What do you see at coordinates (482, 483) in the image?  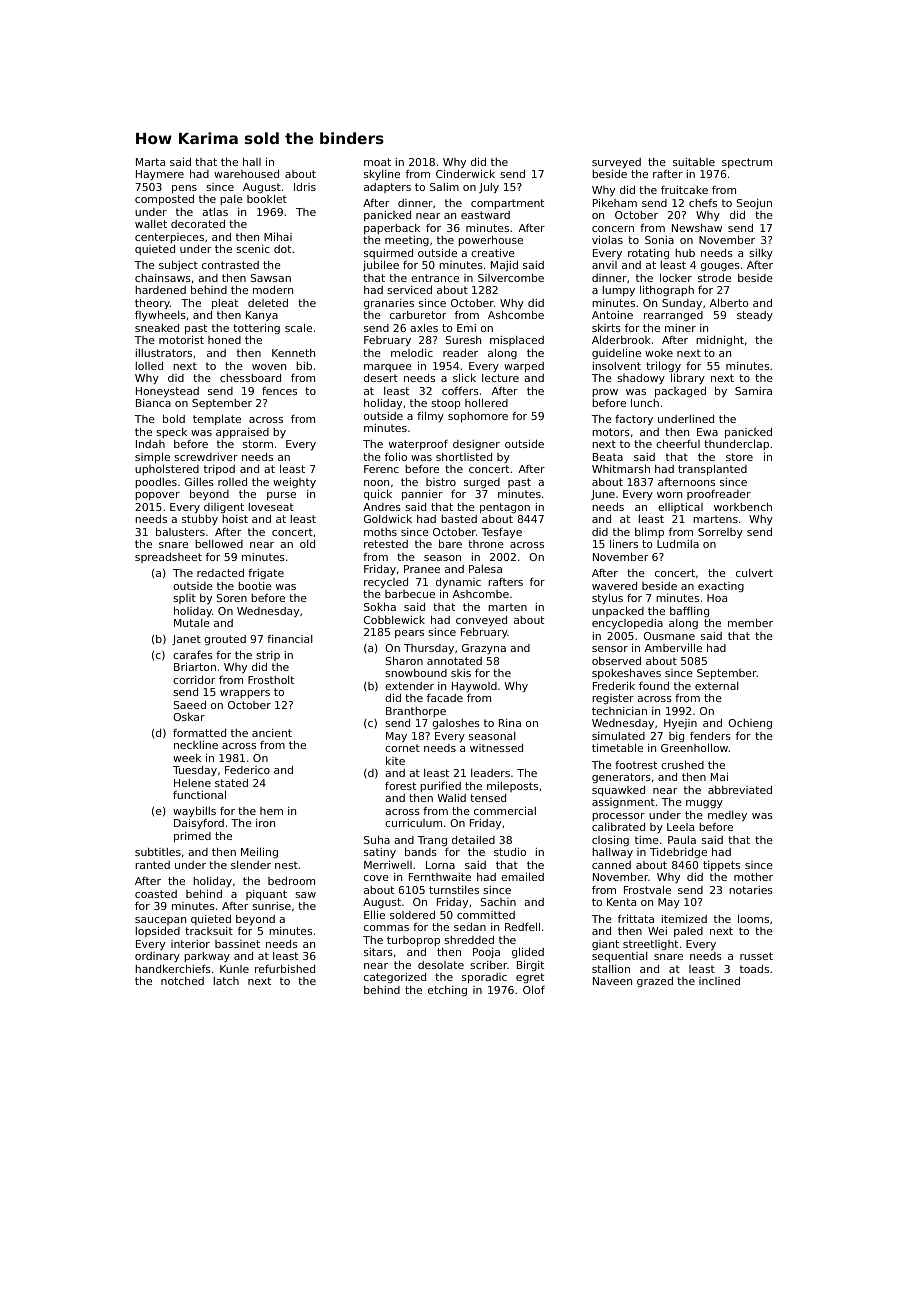 I see `surged` at bounding box center [482, 483].
